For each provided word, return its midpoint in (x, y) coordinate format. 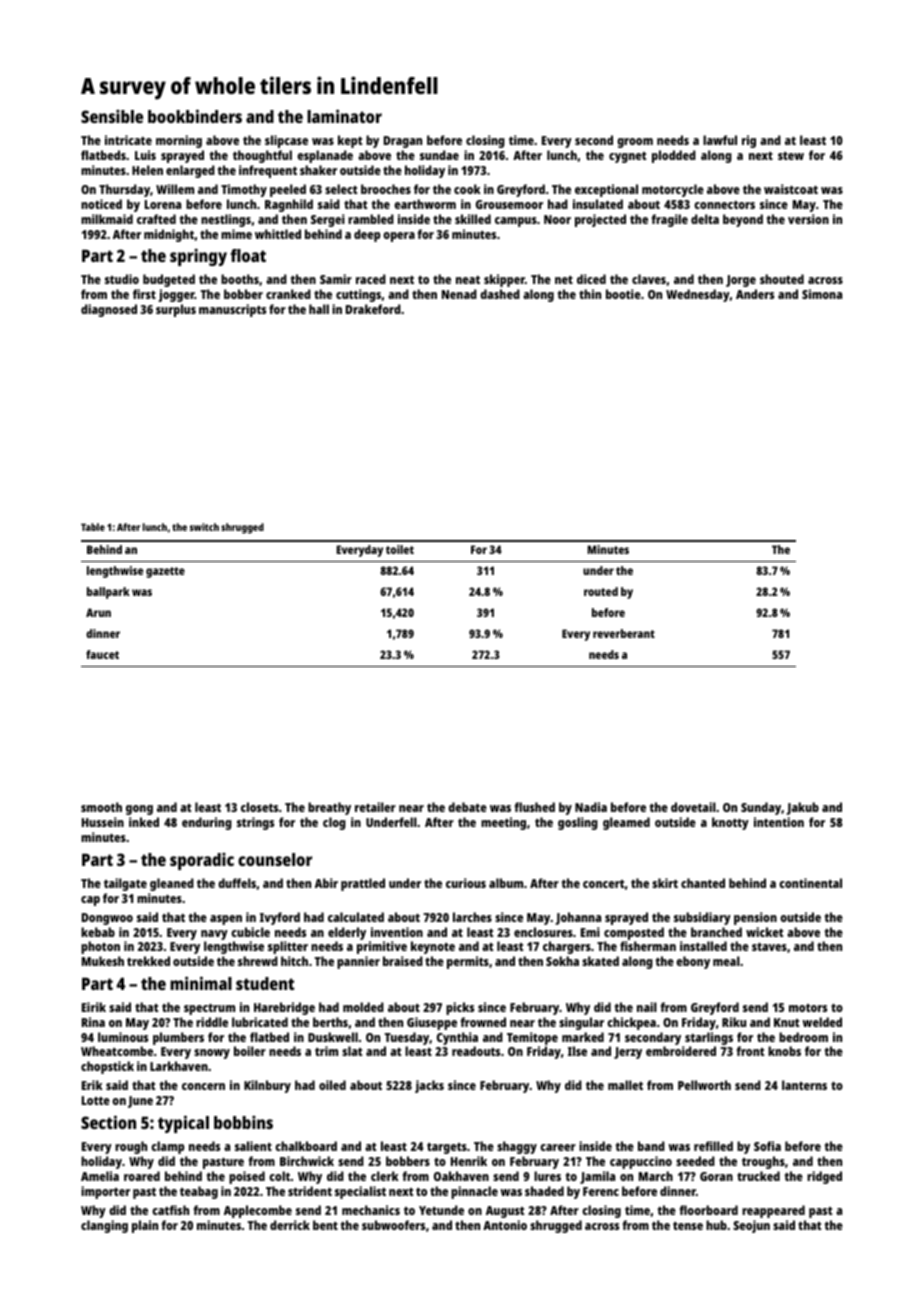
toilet (400, 549)
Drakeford (373, 309)
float (248, 255)
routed (601, 591)
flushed (534, 807)
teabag (199, 1192)
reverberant (624, 633)
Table (93, 527)
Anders (755, 294)
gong (139, 810)
